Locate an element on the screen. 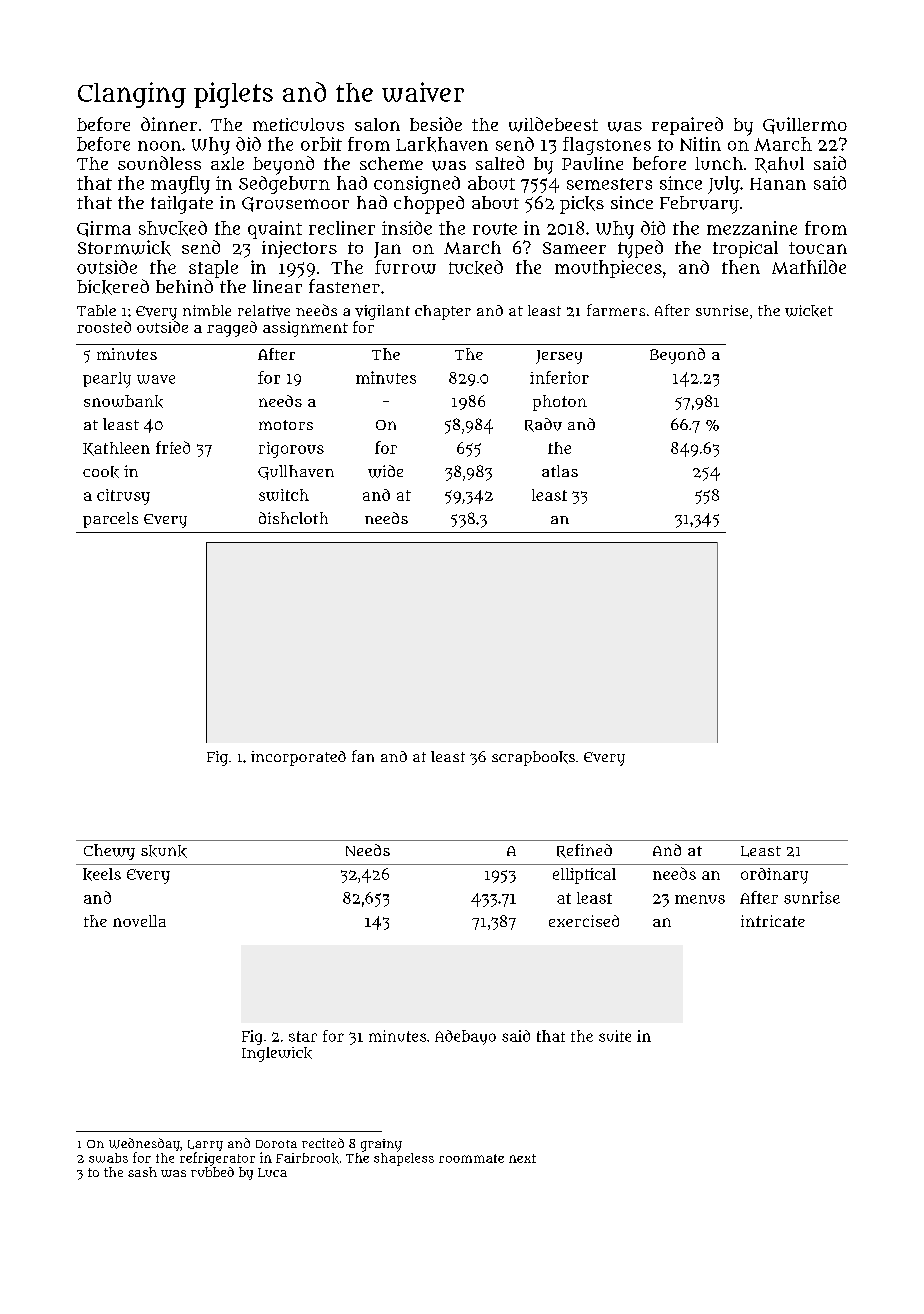 The image size is (924, 1314). repaired is located at coordinates (687, 126).
